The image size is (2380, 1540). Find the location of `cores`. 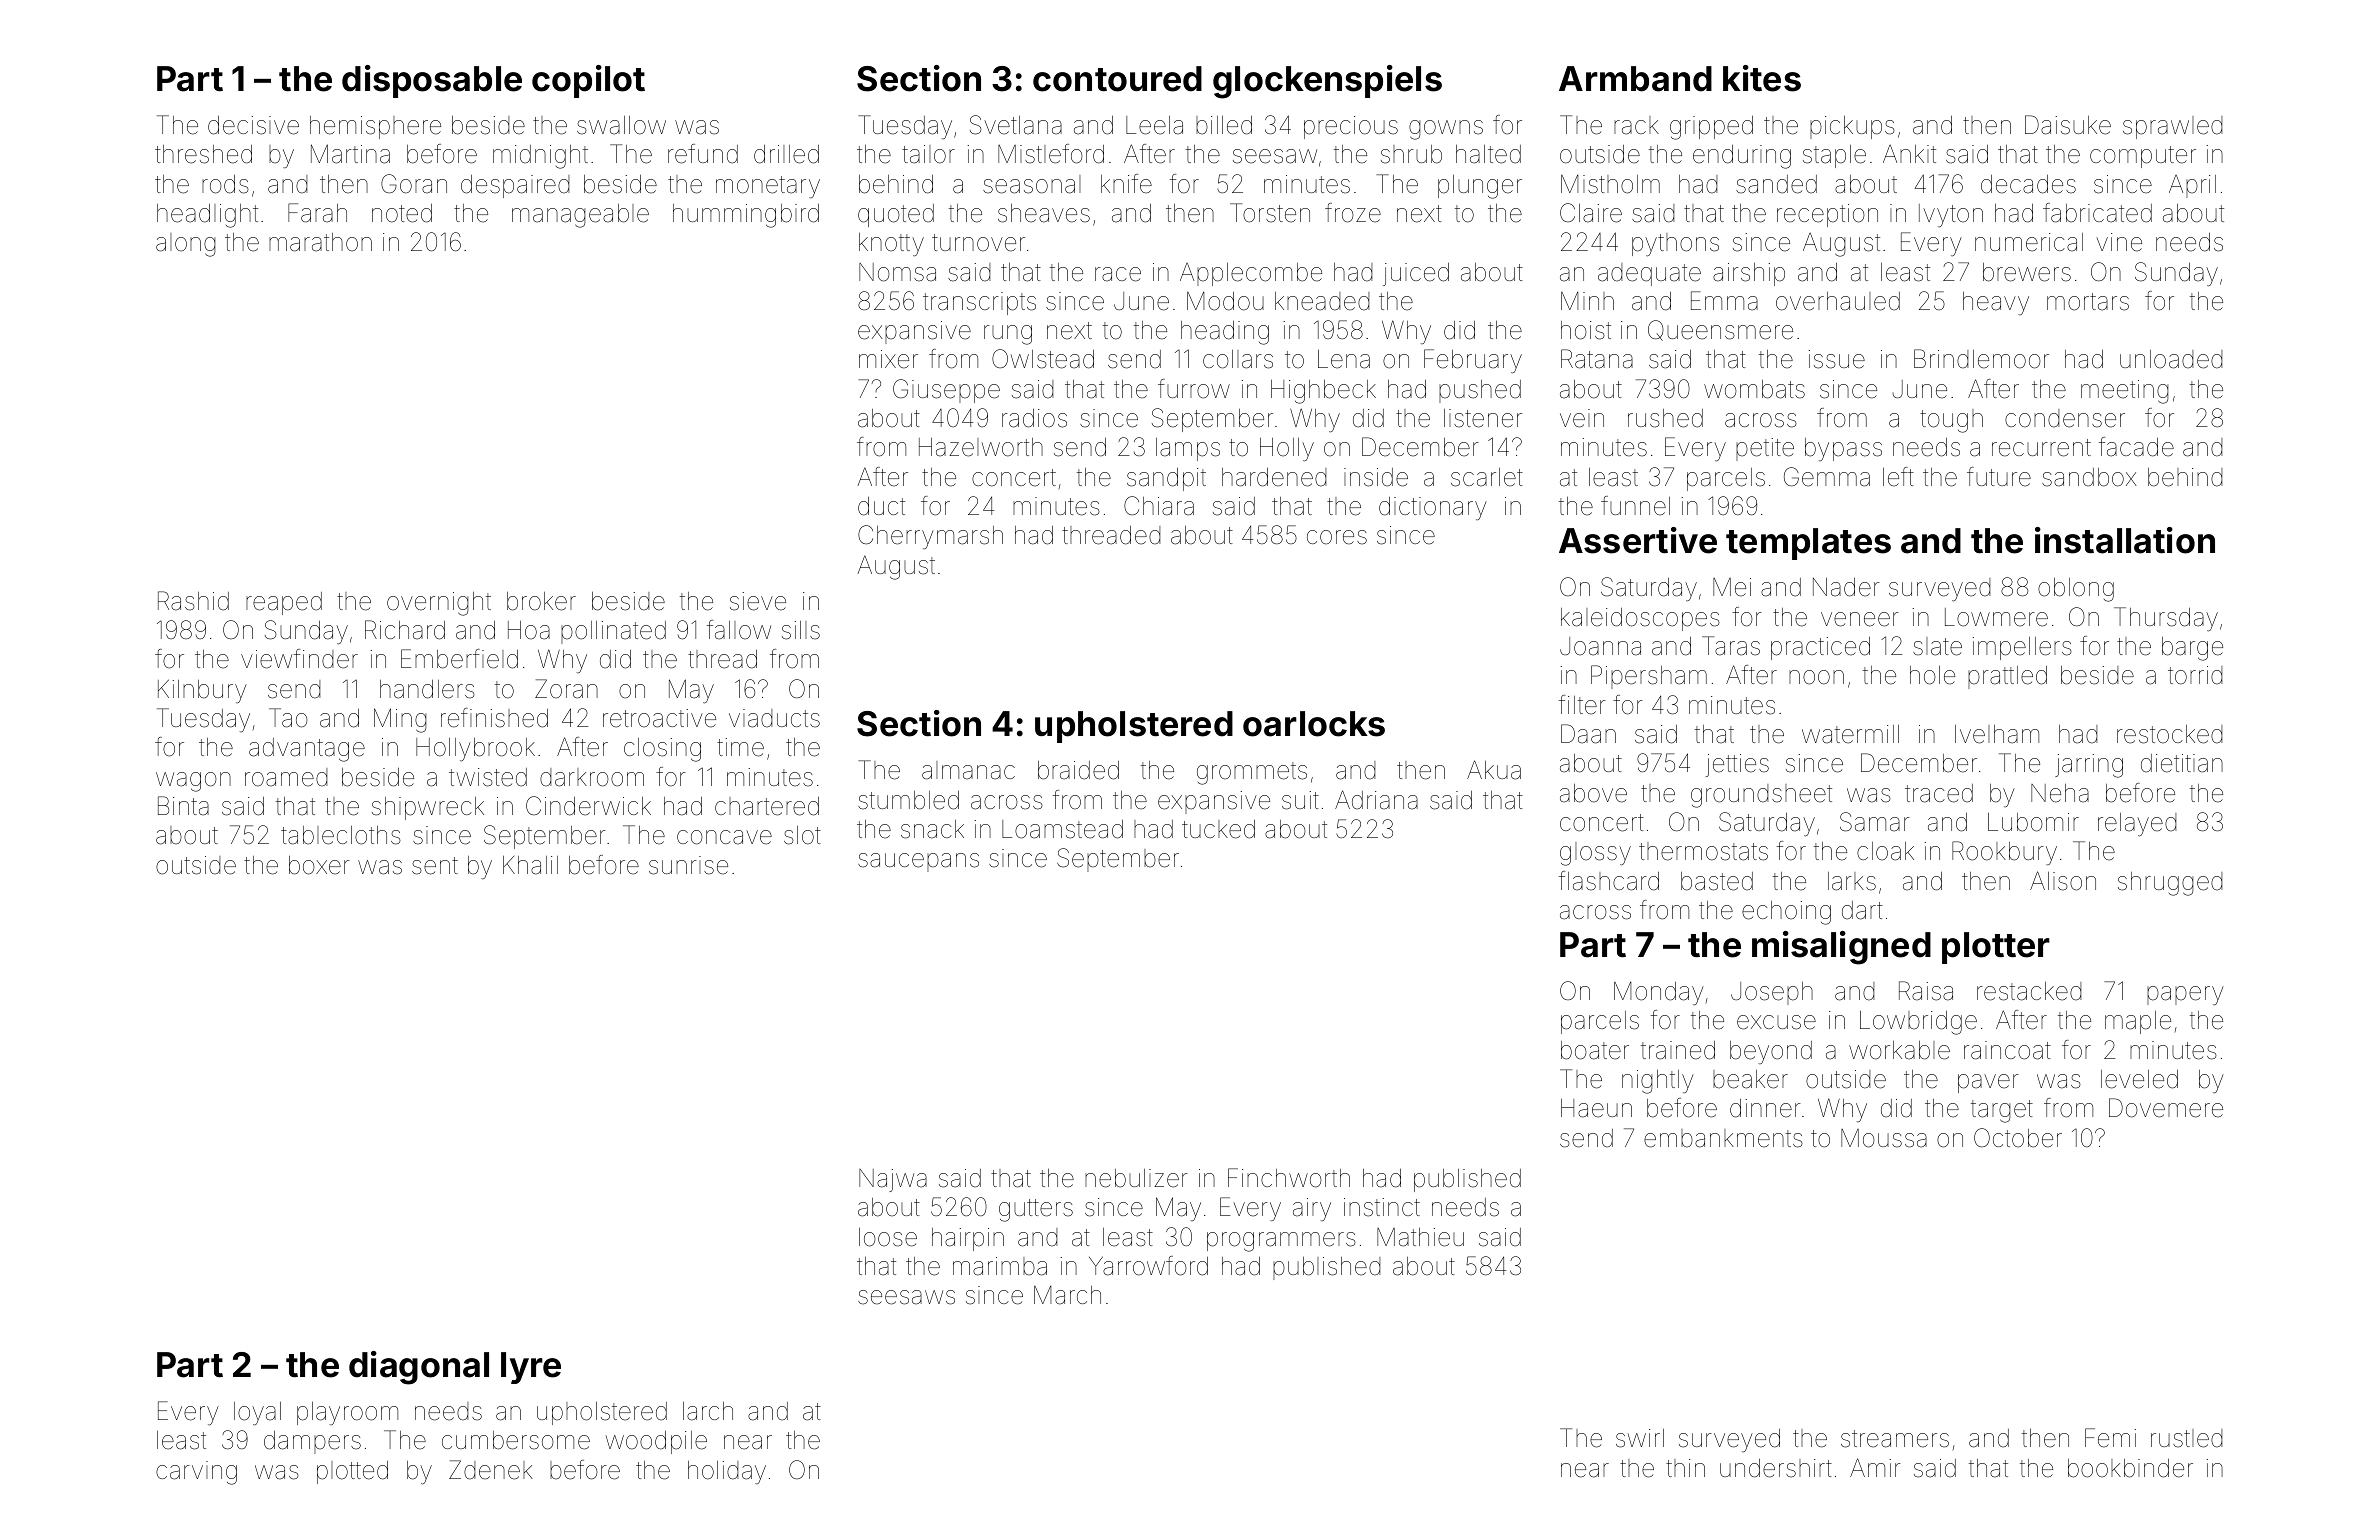

cores is located at coordinates (1337, 537).
